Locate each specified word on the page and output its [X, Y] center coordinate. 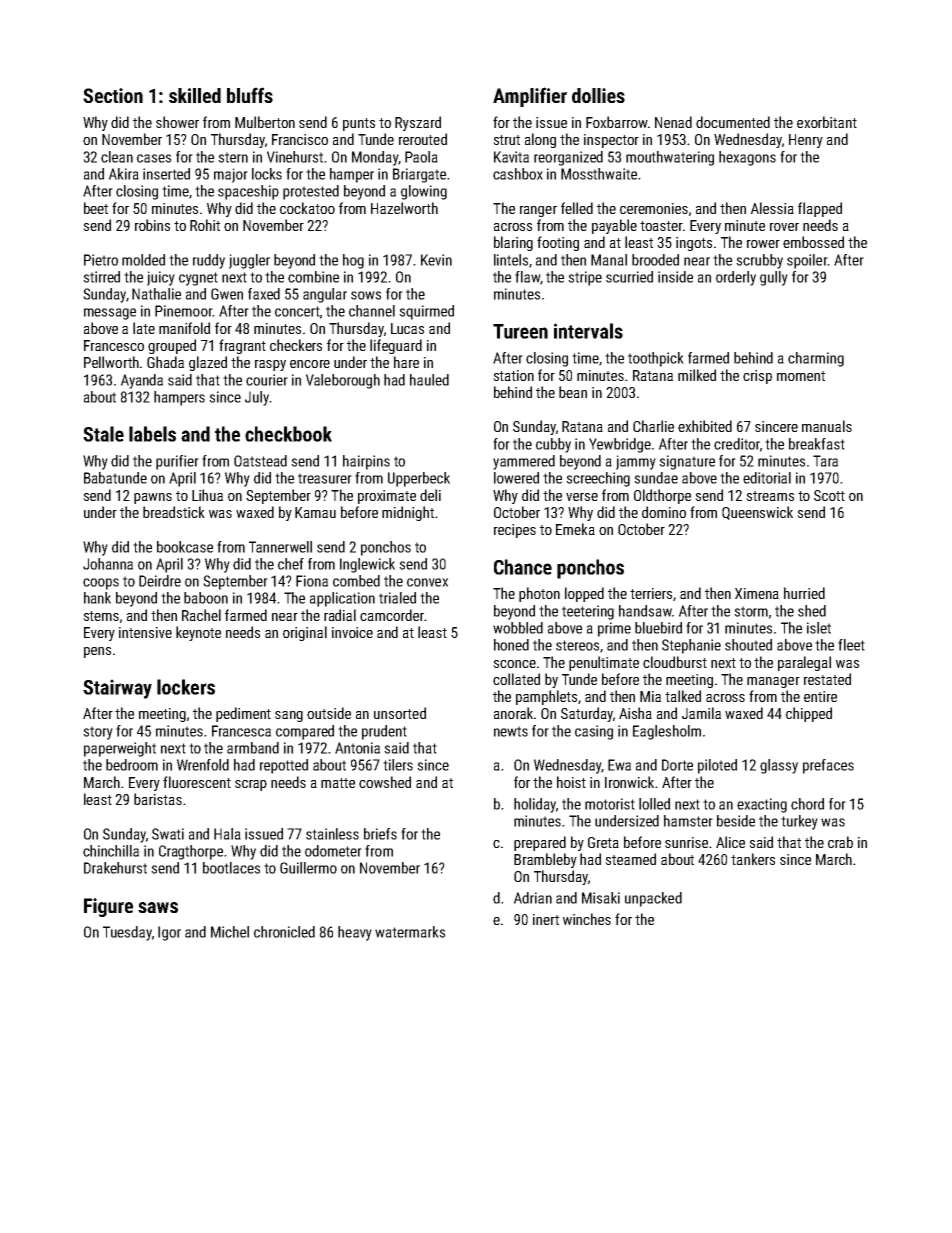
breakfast [817, 444]
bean [573, 392]
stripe [585, 278]
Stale [103, 434]
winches [587, 919]
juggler [249, 261]
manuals [827, 426]
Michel [230, 932]
